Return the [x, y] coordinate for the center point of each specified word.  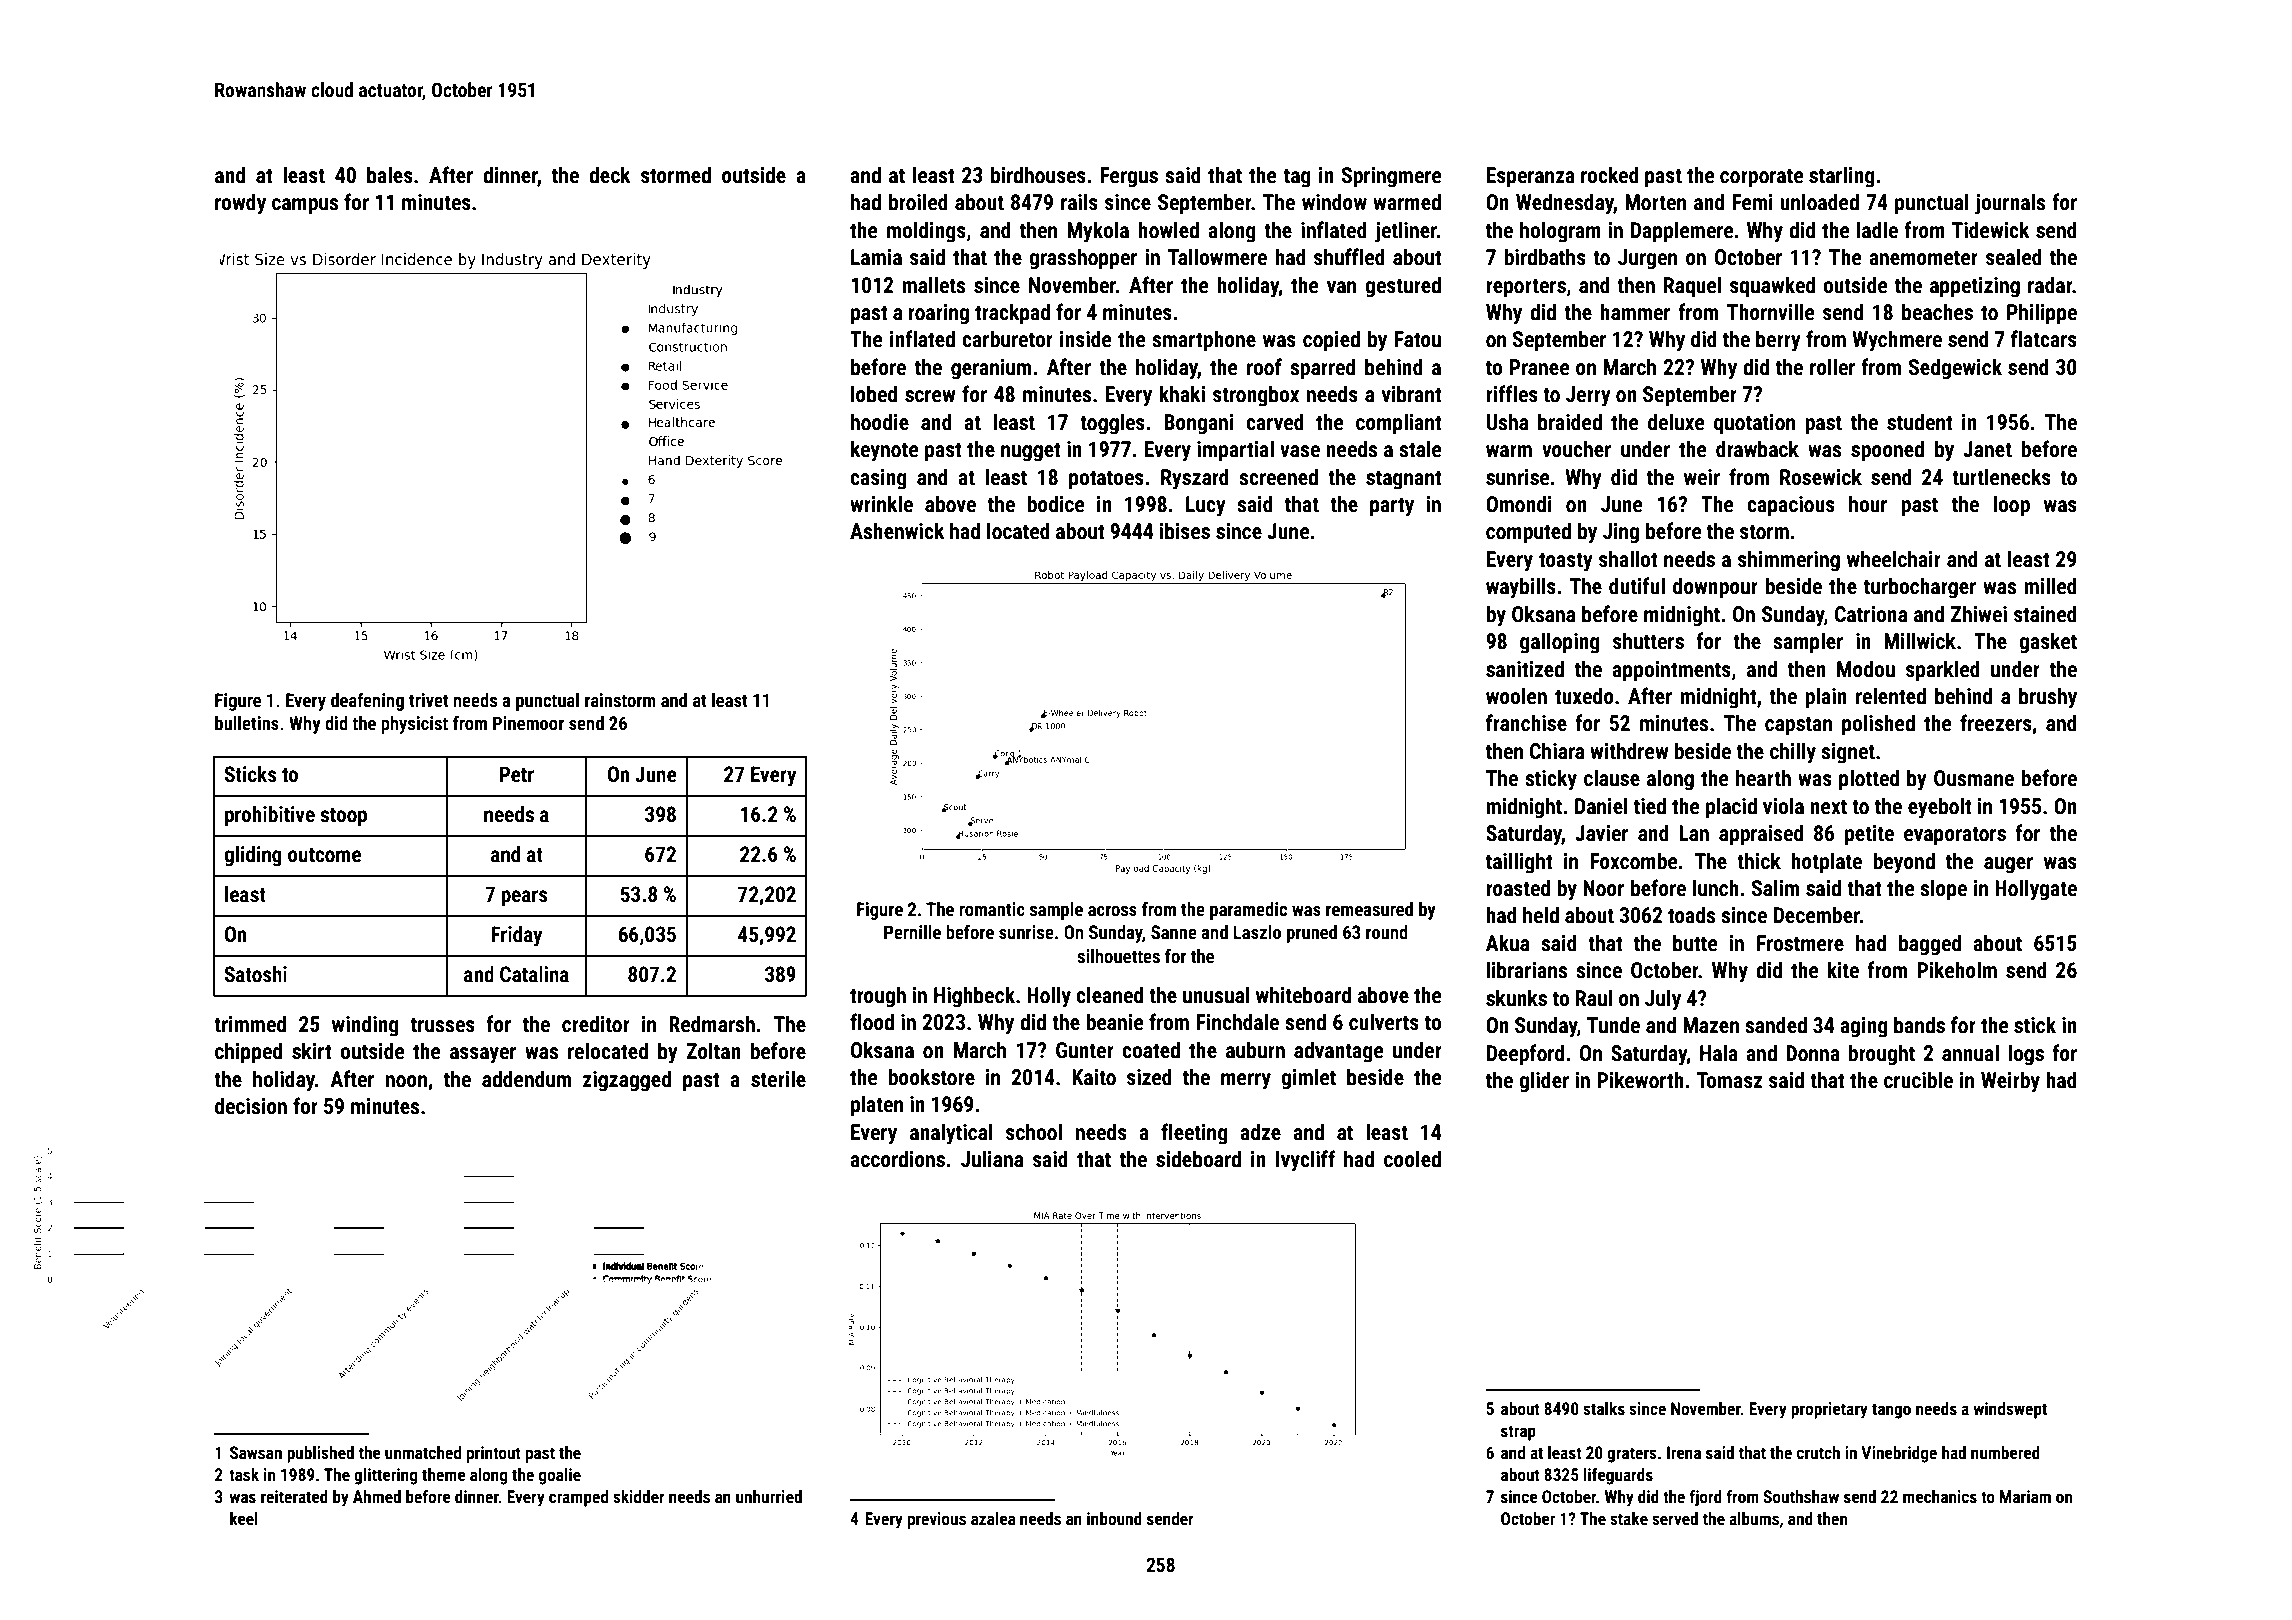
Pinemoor [528, 723]
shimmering [1789, 561]
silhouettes [1118, 956]
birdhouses [1038, 175]
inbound [1114, 1518]
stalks [1604, 1408]
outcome [324, 855]
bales [390, 175]
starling [1842, 177]
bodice [1055, 503]
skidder [639, 1496]
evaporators [1955, 836]
